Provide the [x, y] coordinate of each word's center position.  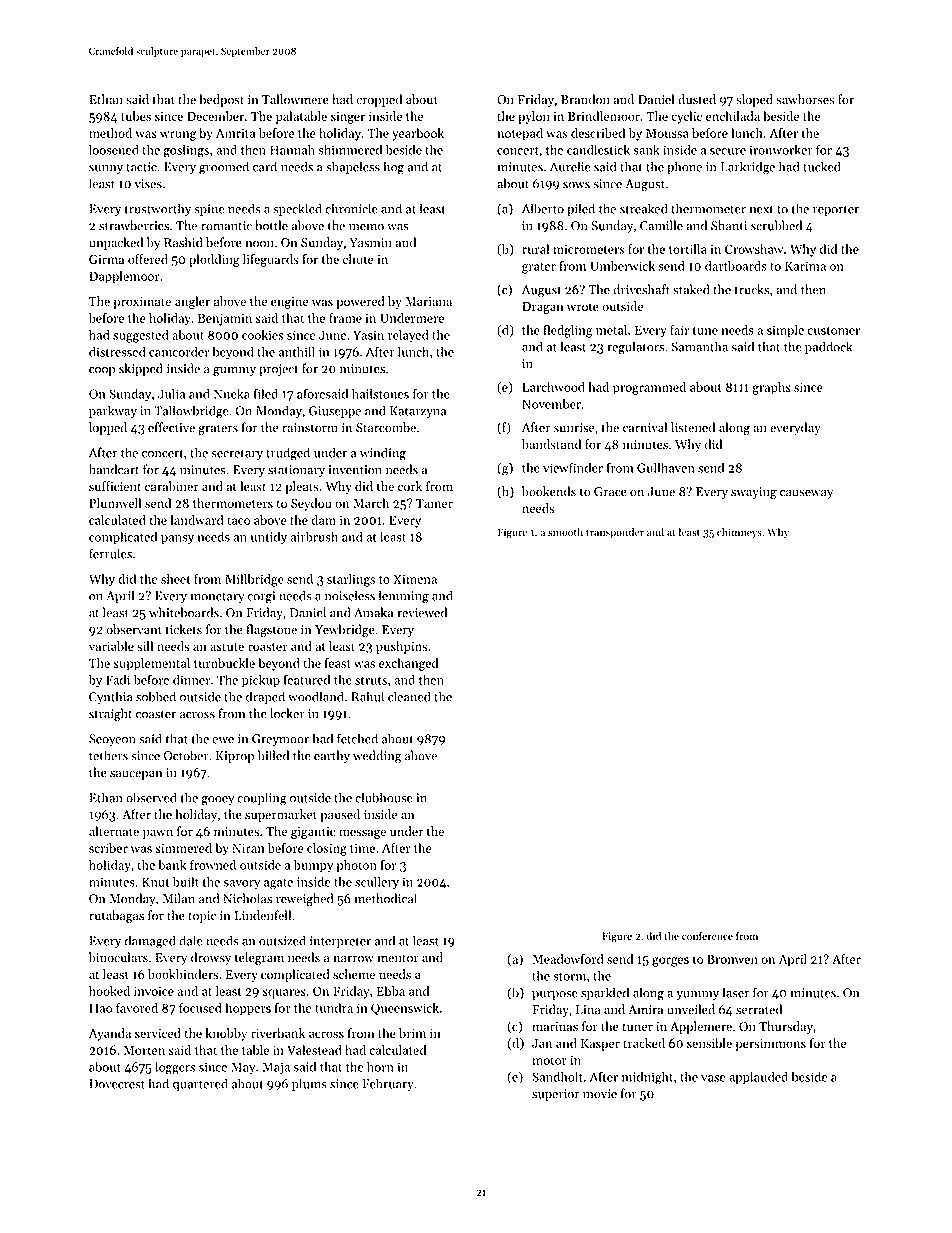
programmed [649, 388]
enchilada [733, 116]
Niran [248, 848]
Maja [276, 1068]
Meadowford [568, 959]
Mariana [428, 301]
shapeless [353, 167]
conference [707, 935]
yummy [697, 995]
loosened [114, 149]
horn [380, 1066]
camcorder [179, 351]
